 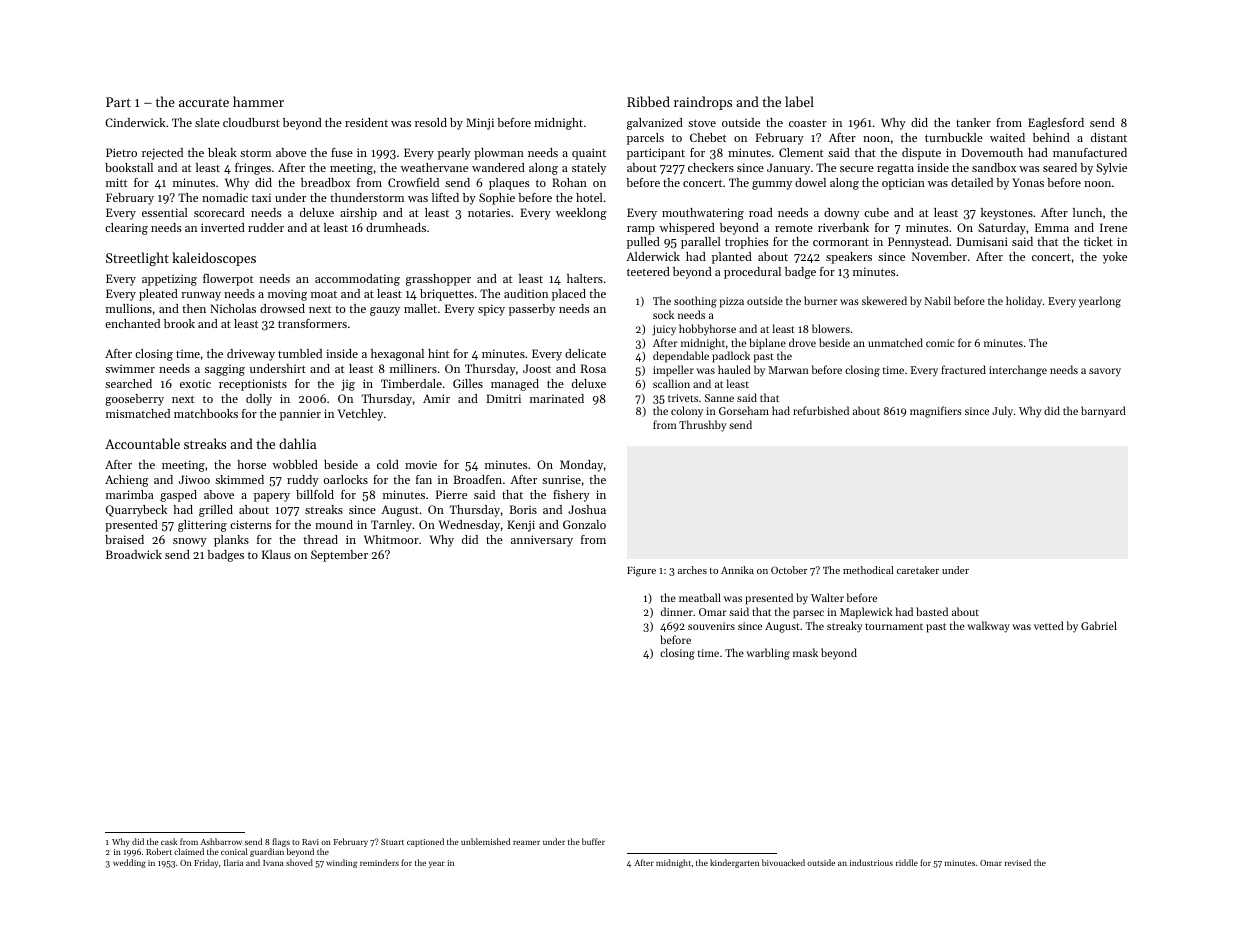 I want to click on driveway, so click(x=251, y=355).
